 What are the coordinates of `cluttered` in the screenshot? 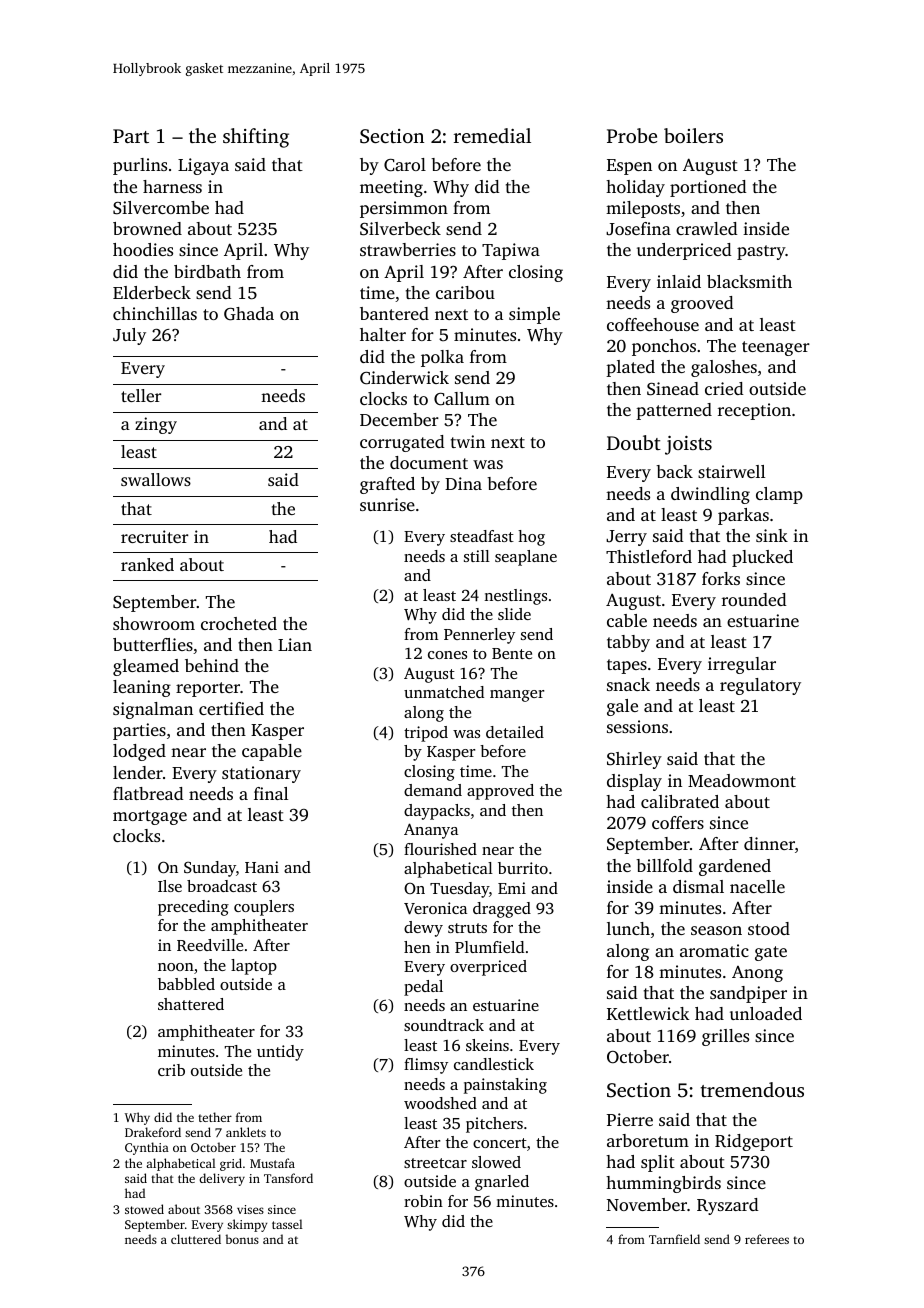 It's located at (196, 1239).
